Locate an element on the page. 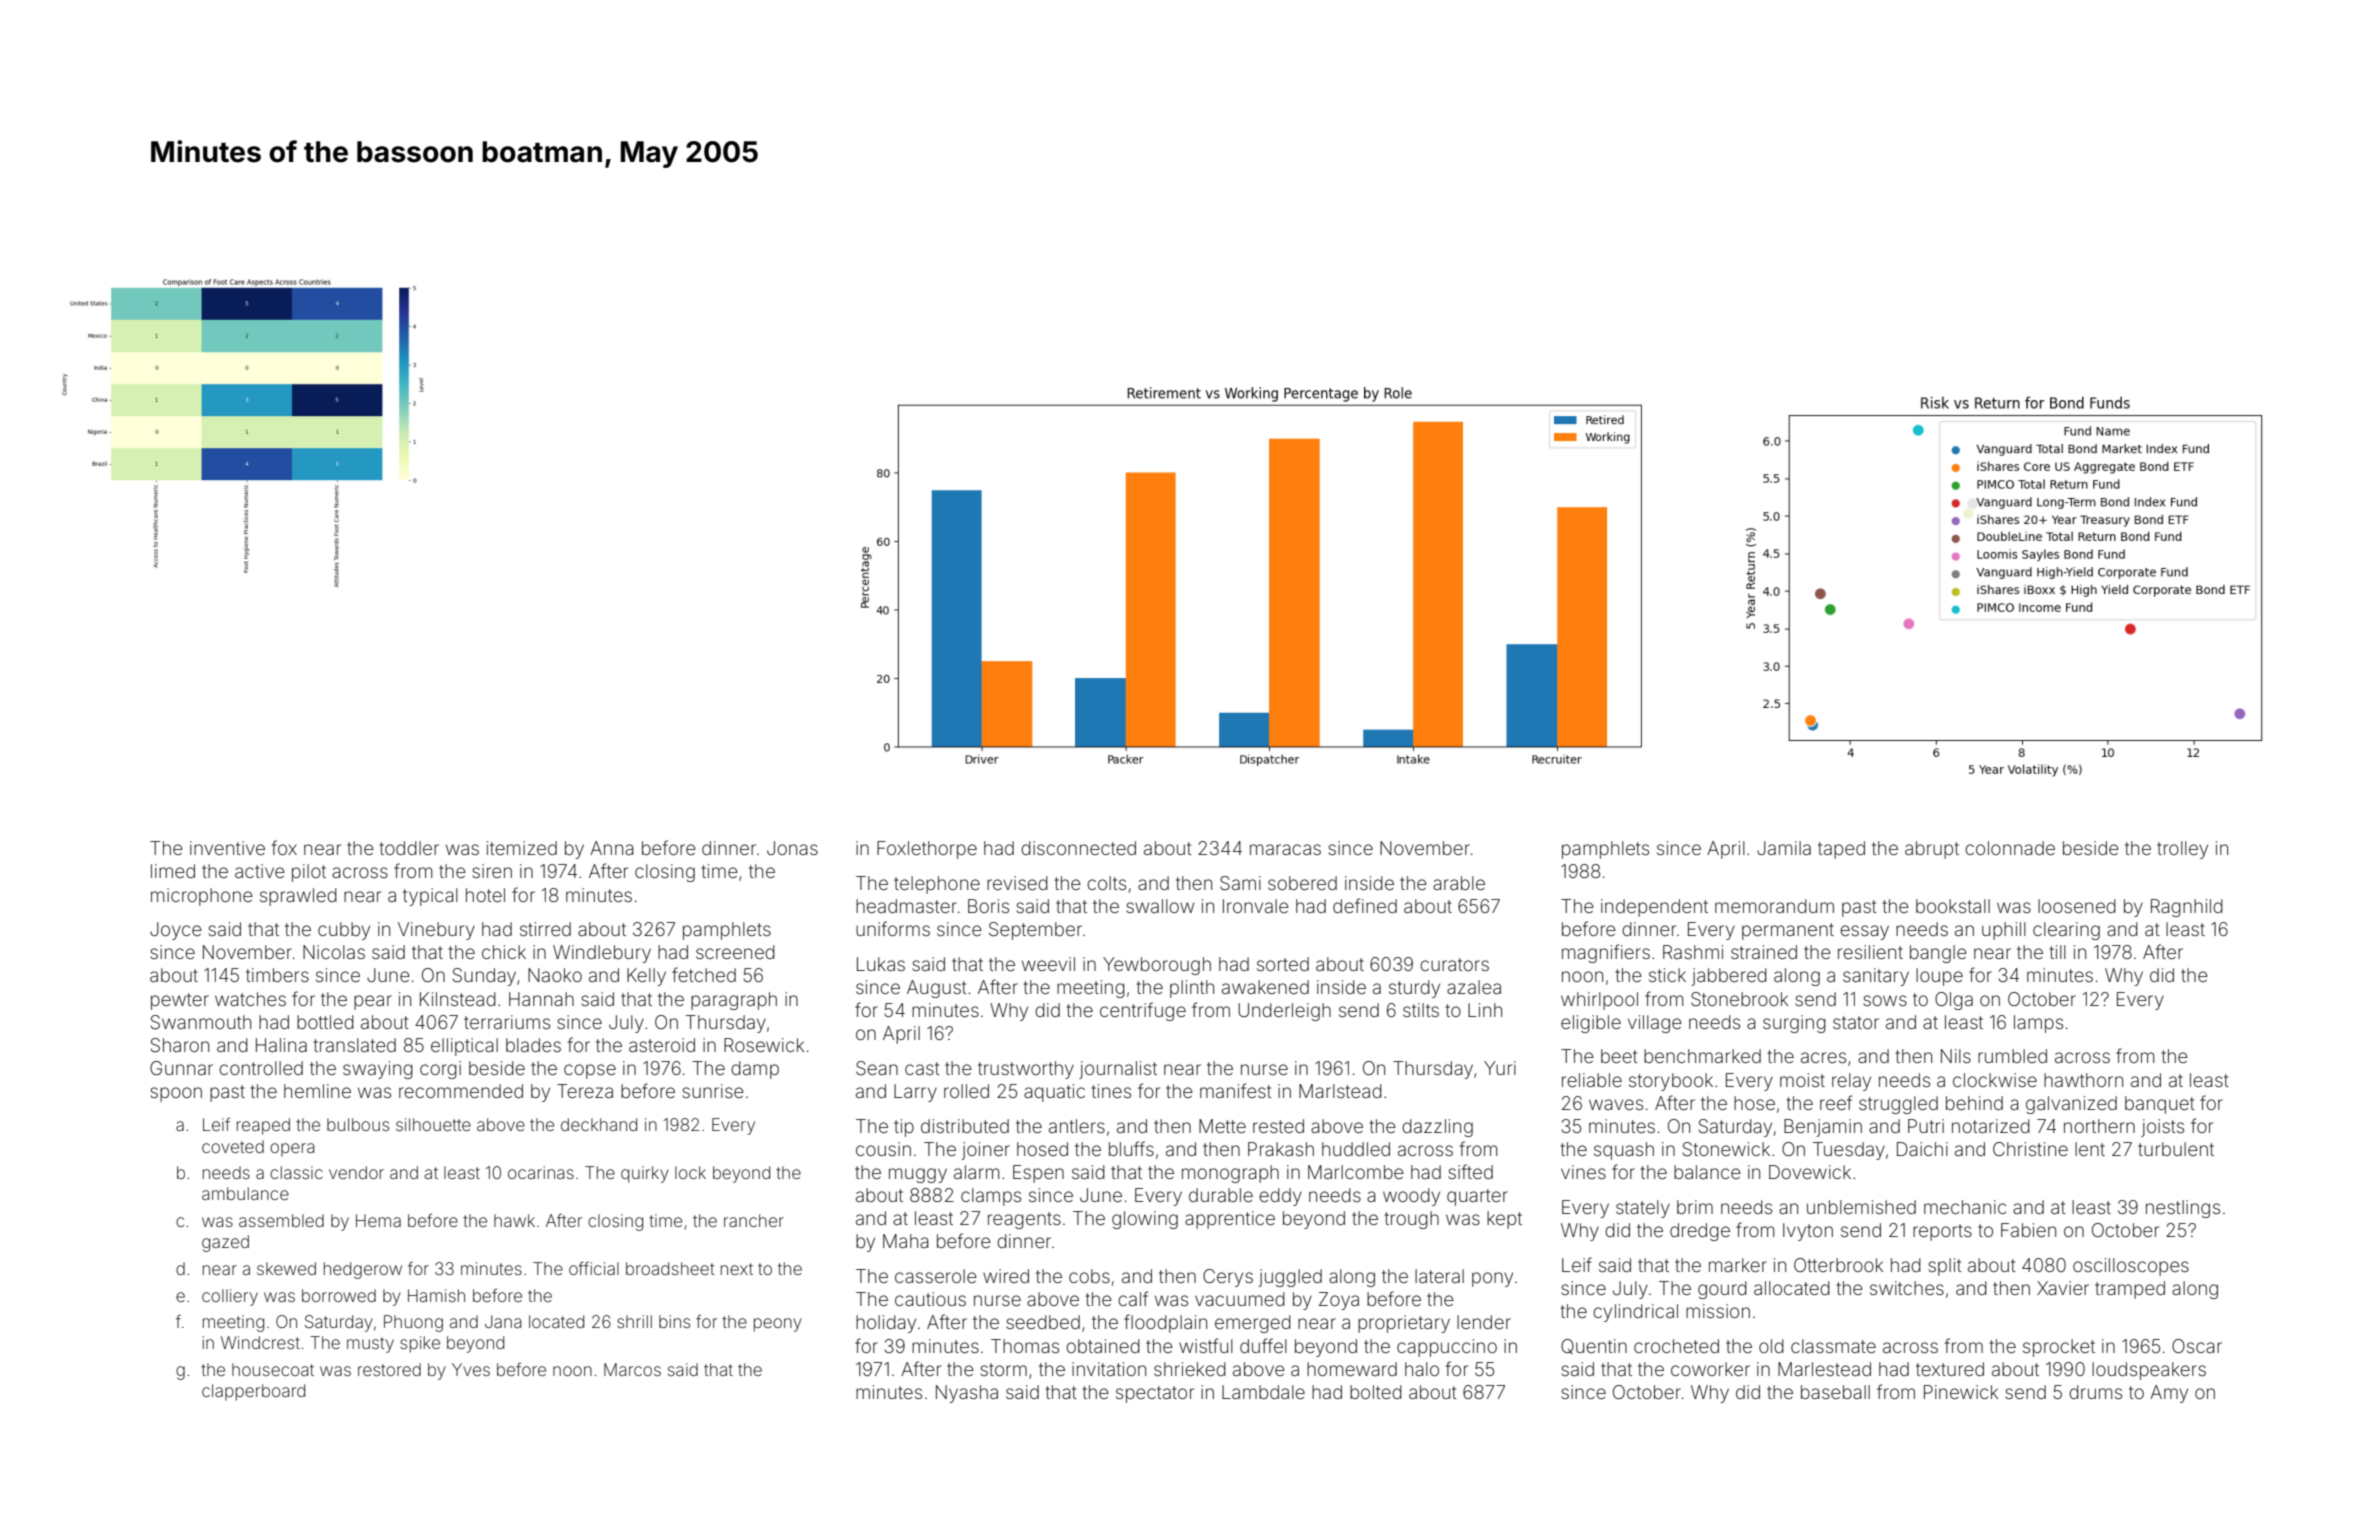 This image has height=1540, width=2380. spectator is located at coordinates (1155, 1394).
